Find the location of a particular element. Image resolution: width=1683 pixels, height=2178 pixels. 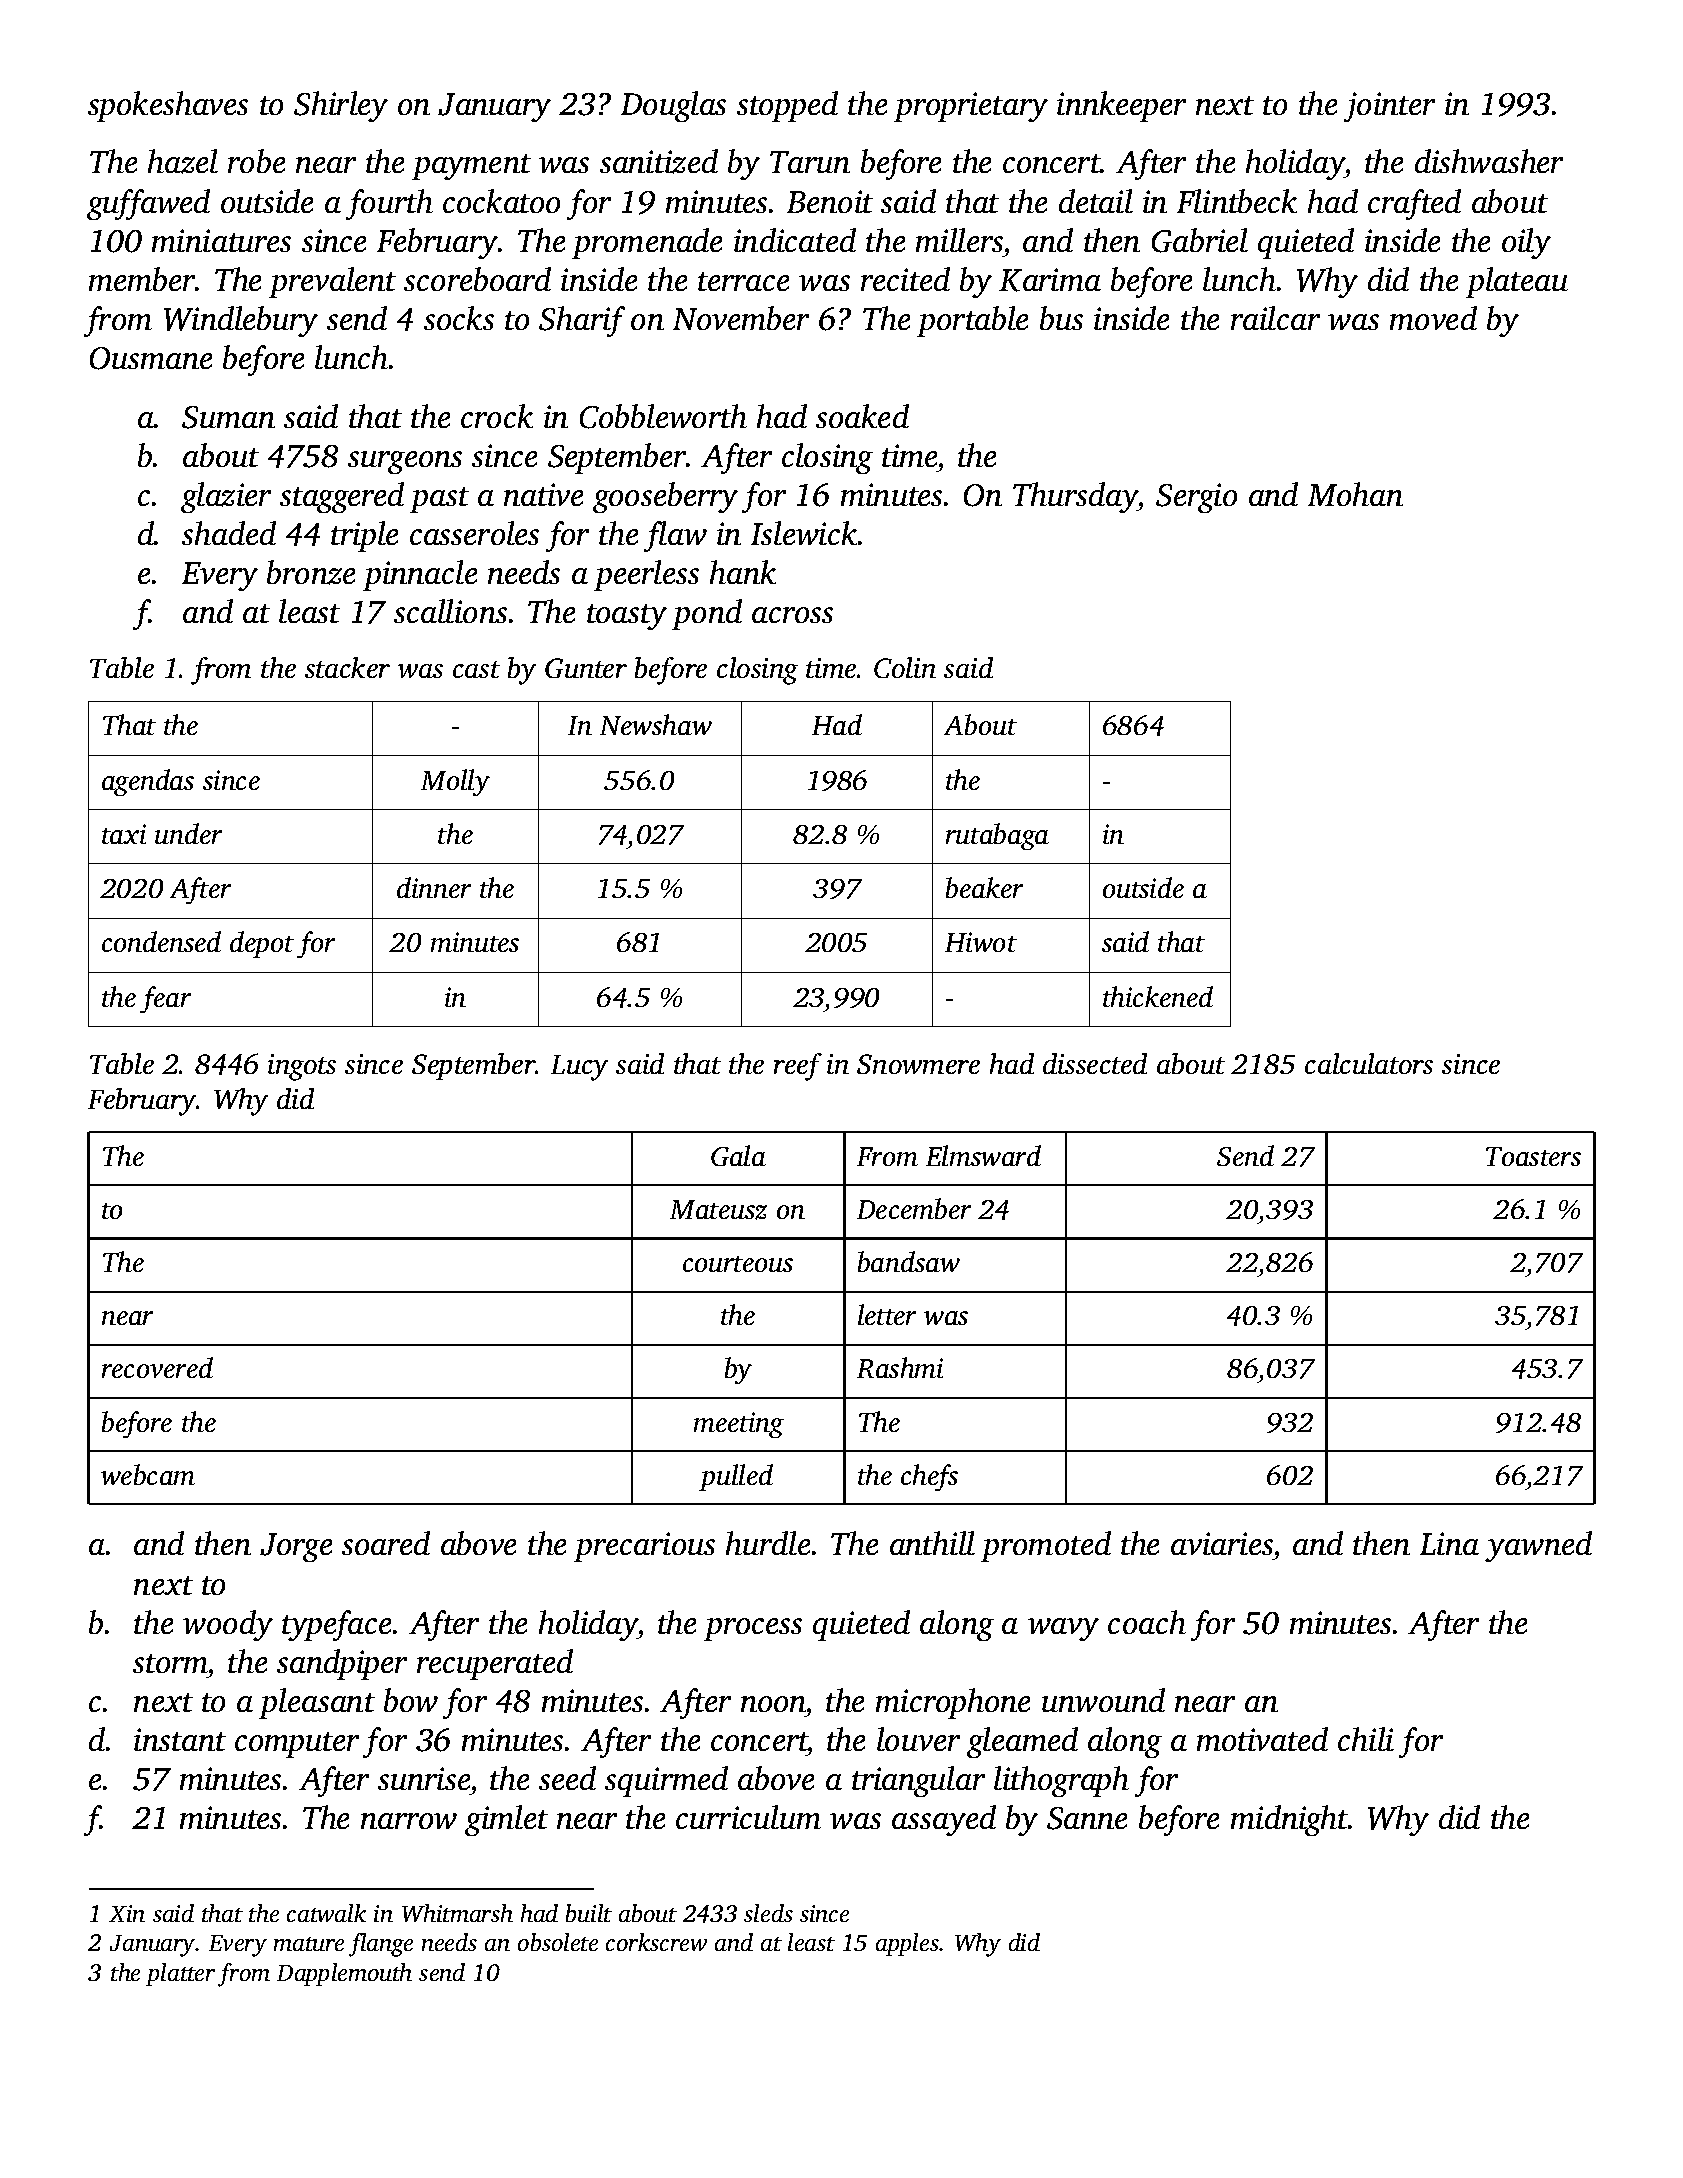

crafted is located at coordinates (1414, 204).
